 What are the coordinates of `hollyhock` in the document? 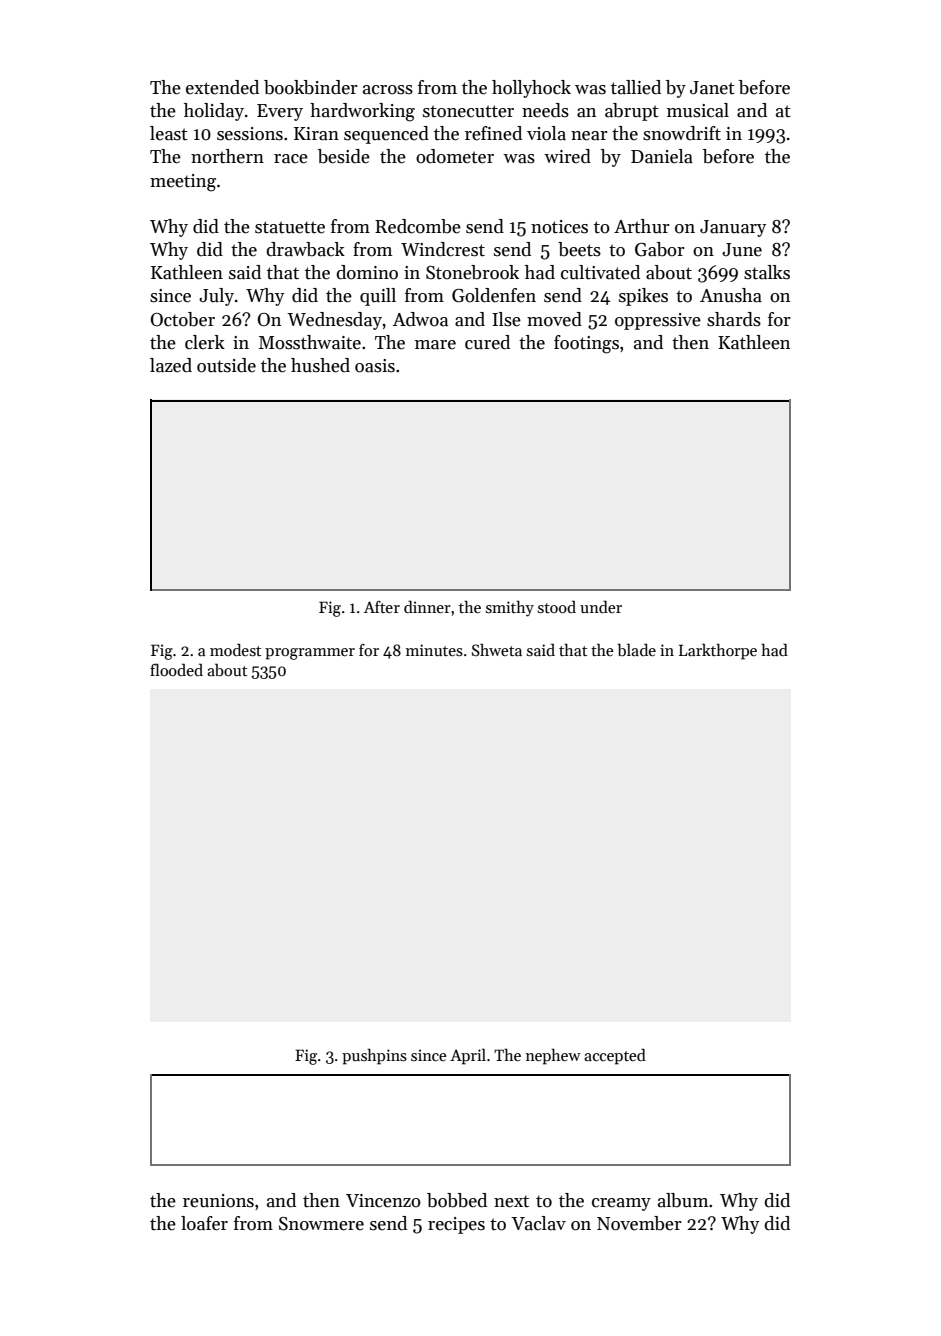 It's located at (531, 89).
